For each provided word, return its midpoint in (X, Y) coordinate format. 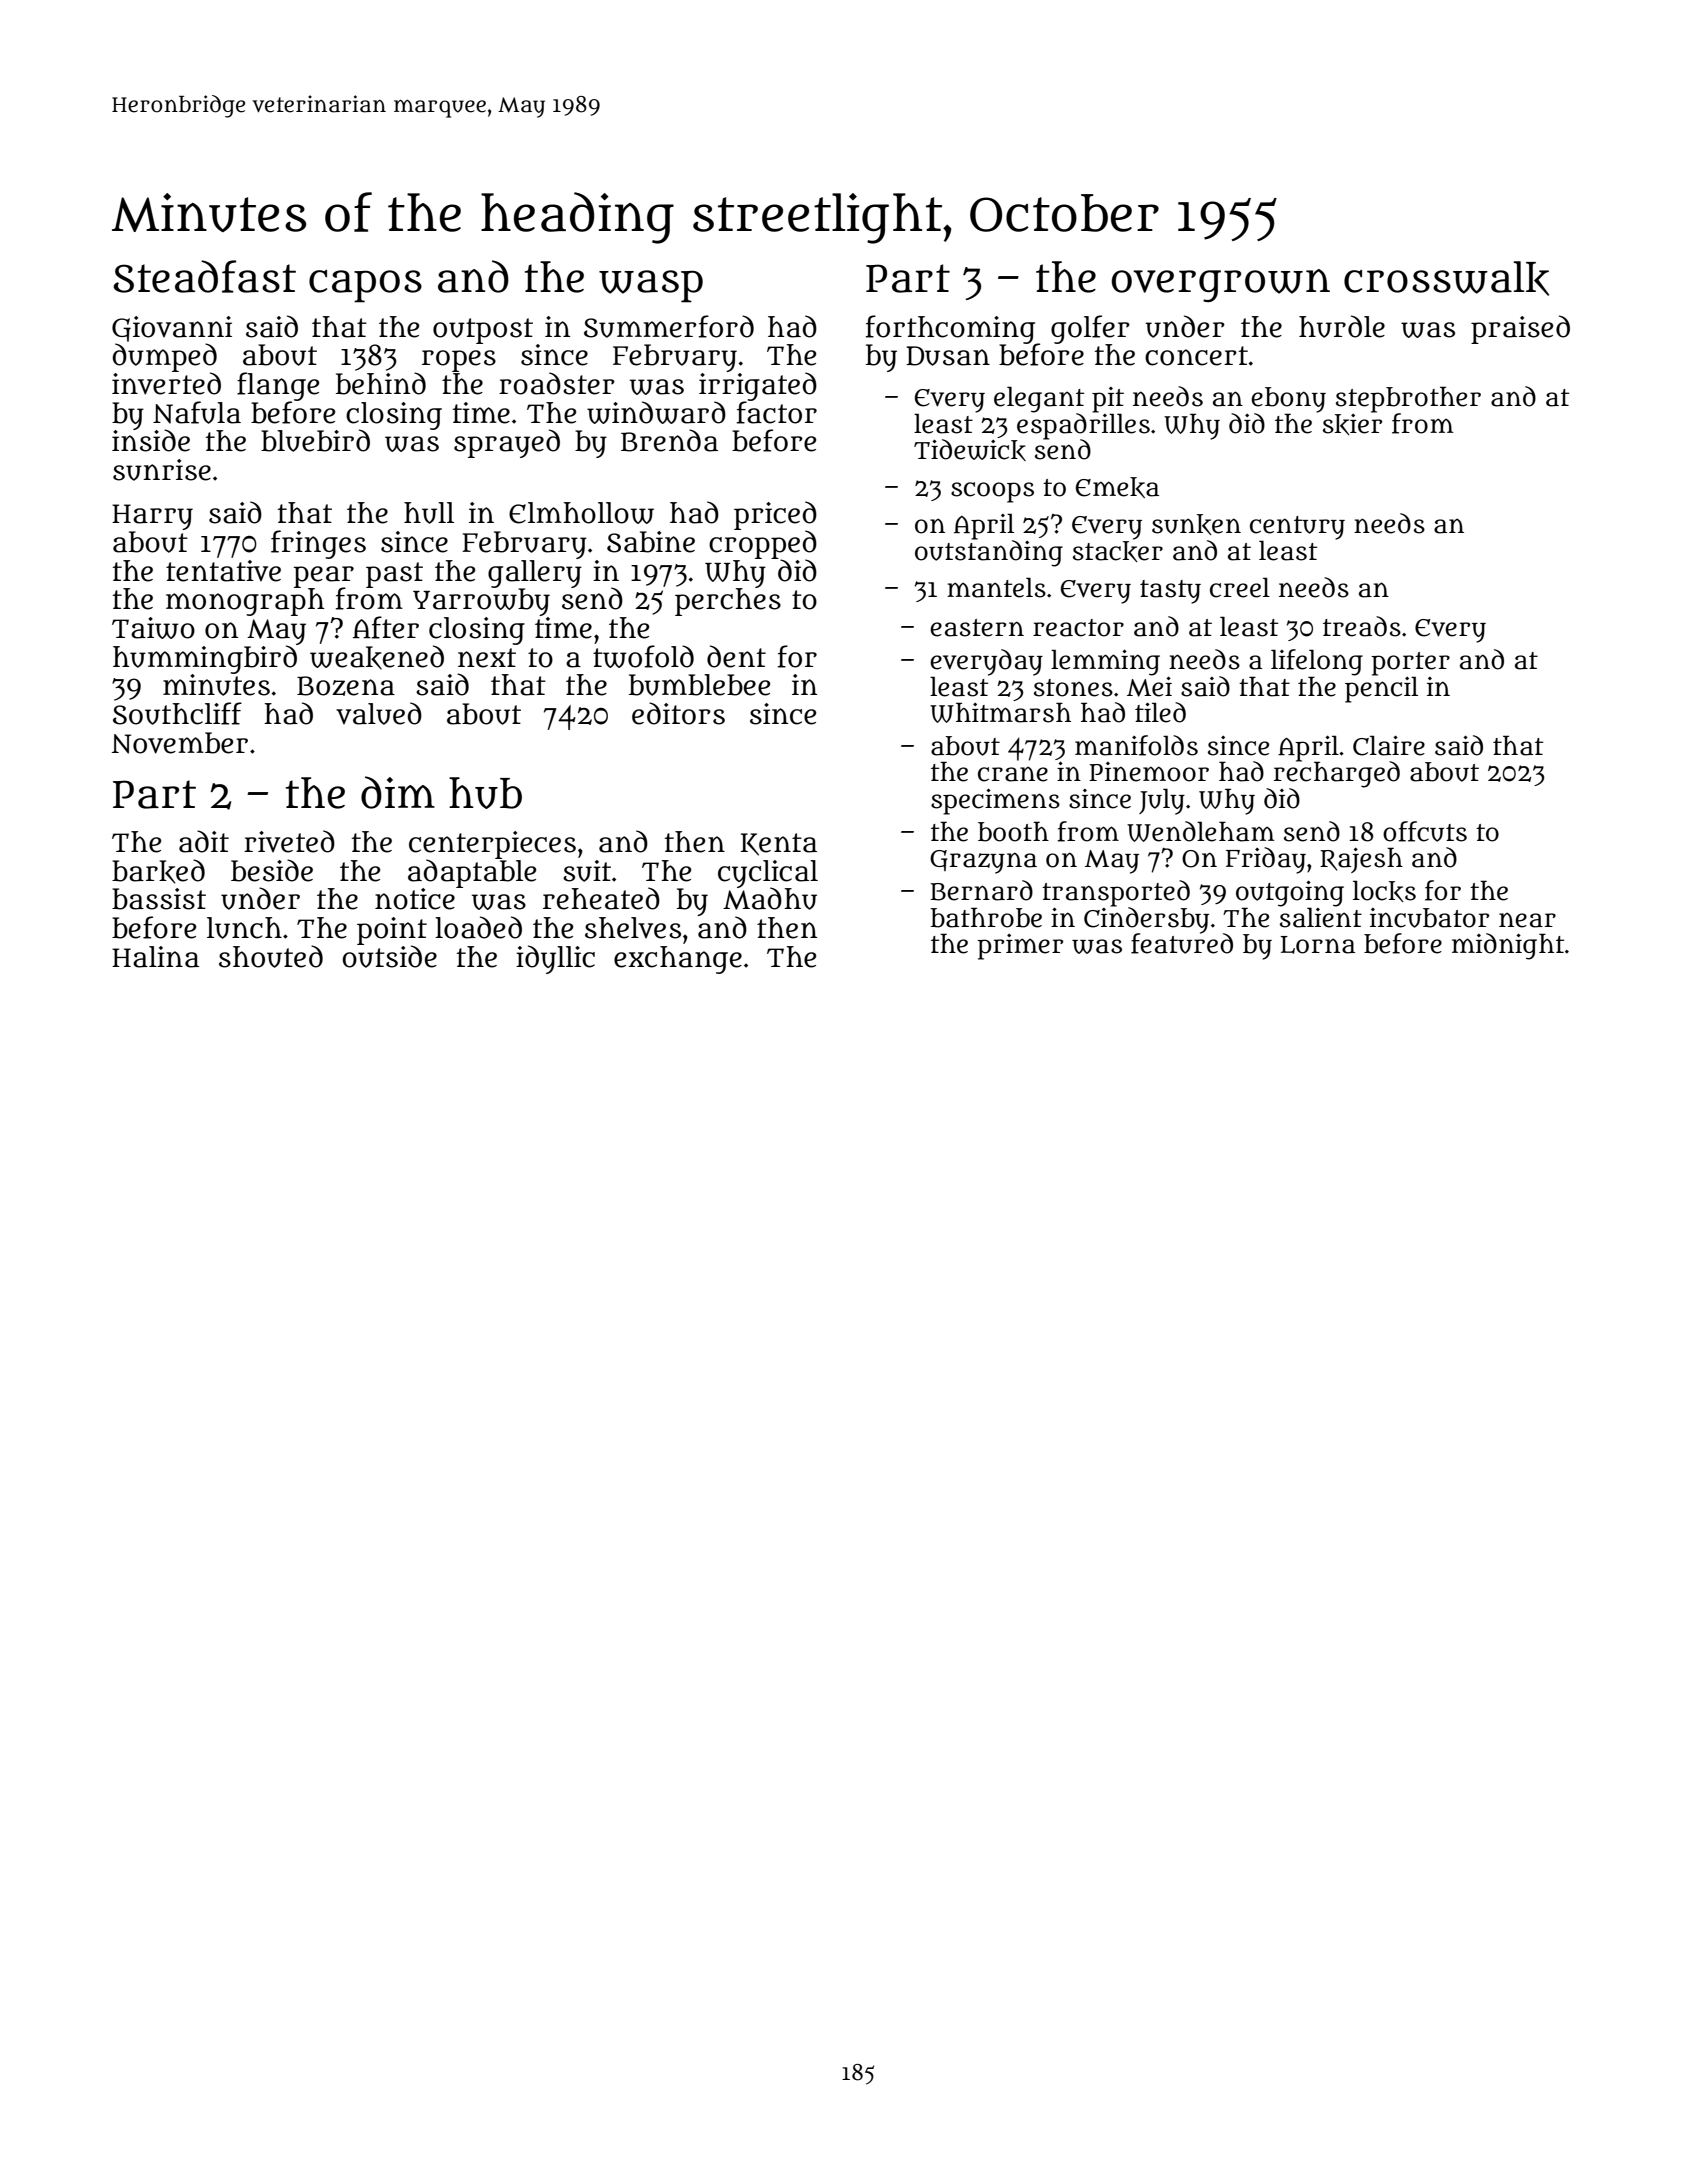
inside (151, 441)
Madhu (770, 899)
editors (678, 713)
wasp (651, 286)
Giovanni (172, 329)
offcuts (1425, 831)
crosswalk (1446, 278)
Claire (1389, 745)
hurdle (1342, 326)
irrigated (758, 386)
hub (485, 793)
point (392, 931)
